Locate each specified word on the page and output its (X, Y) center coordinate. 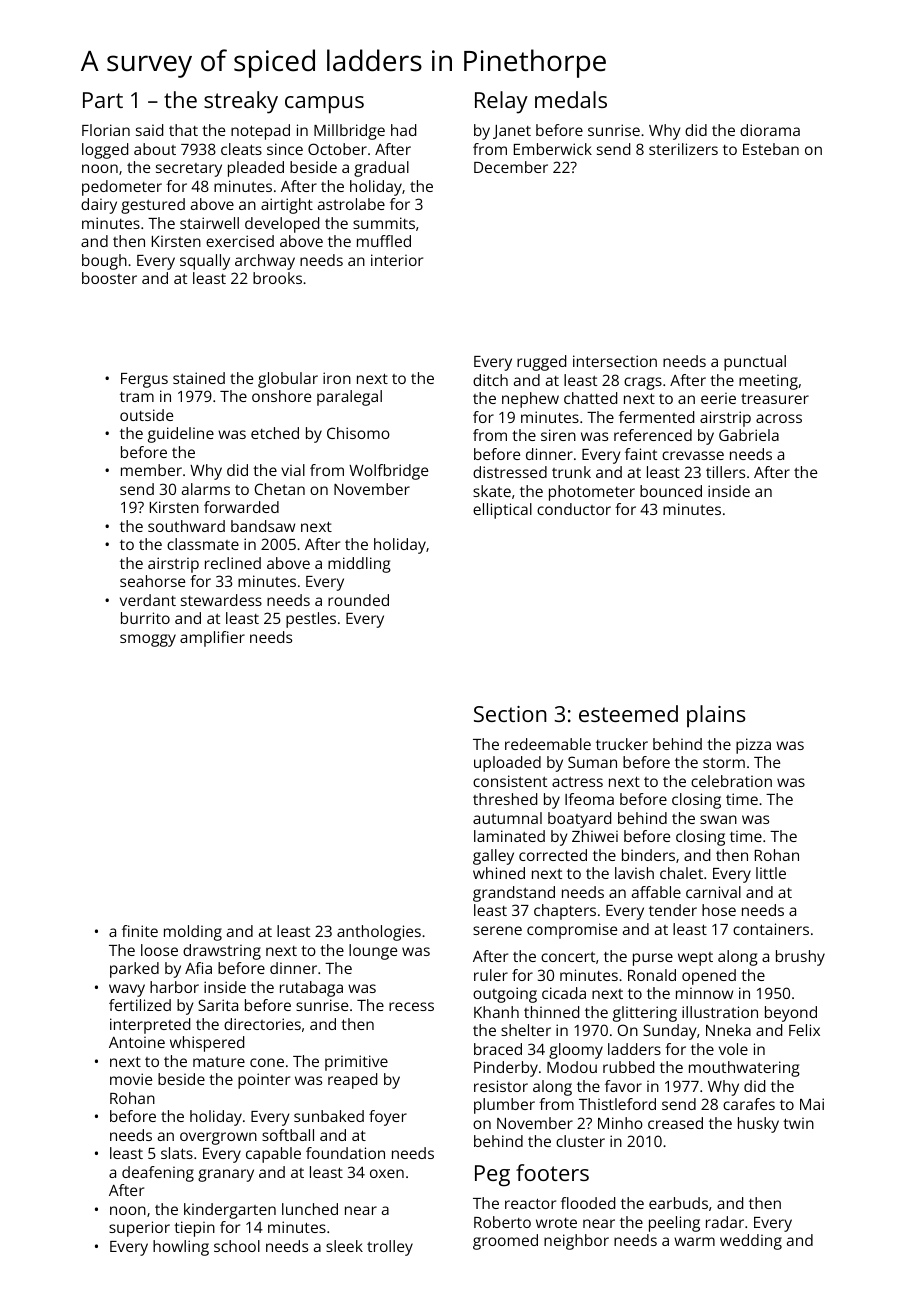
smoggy (148, 640)
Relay (501, 102)
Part (103, 100)
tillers (725, 472)
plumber (504, 1106)
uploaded (507, 764)
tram (137, 397)
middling (359, 565)
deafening (158, 1174)
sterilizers (683, 149)
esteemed (628, 713)
